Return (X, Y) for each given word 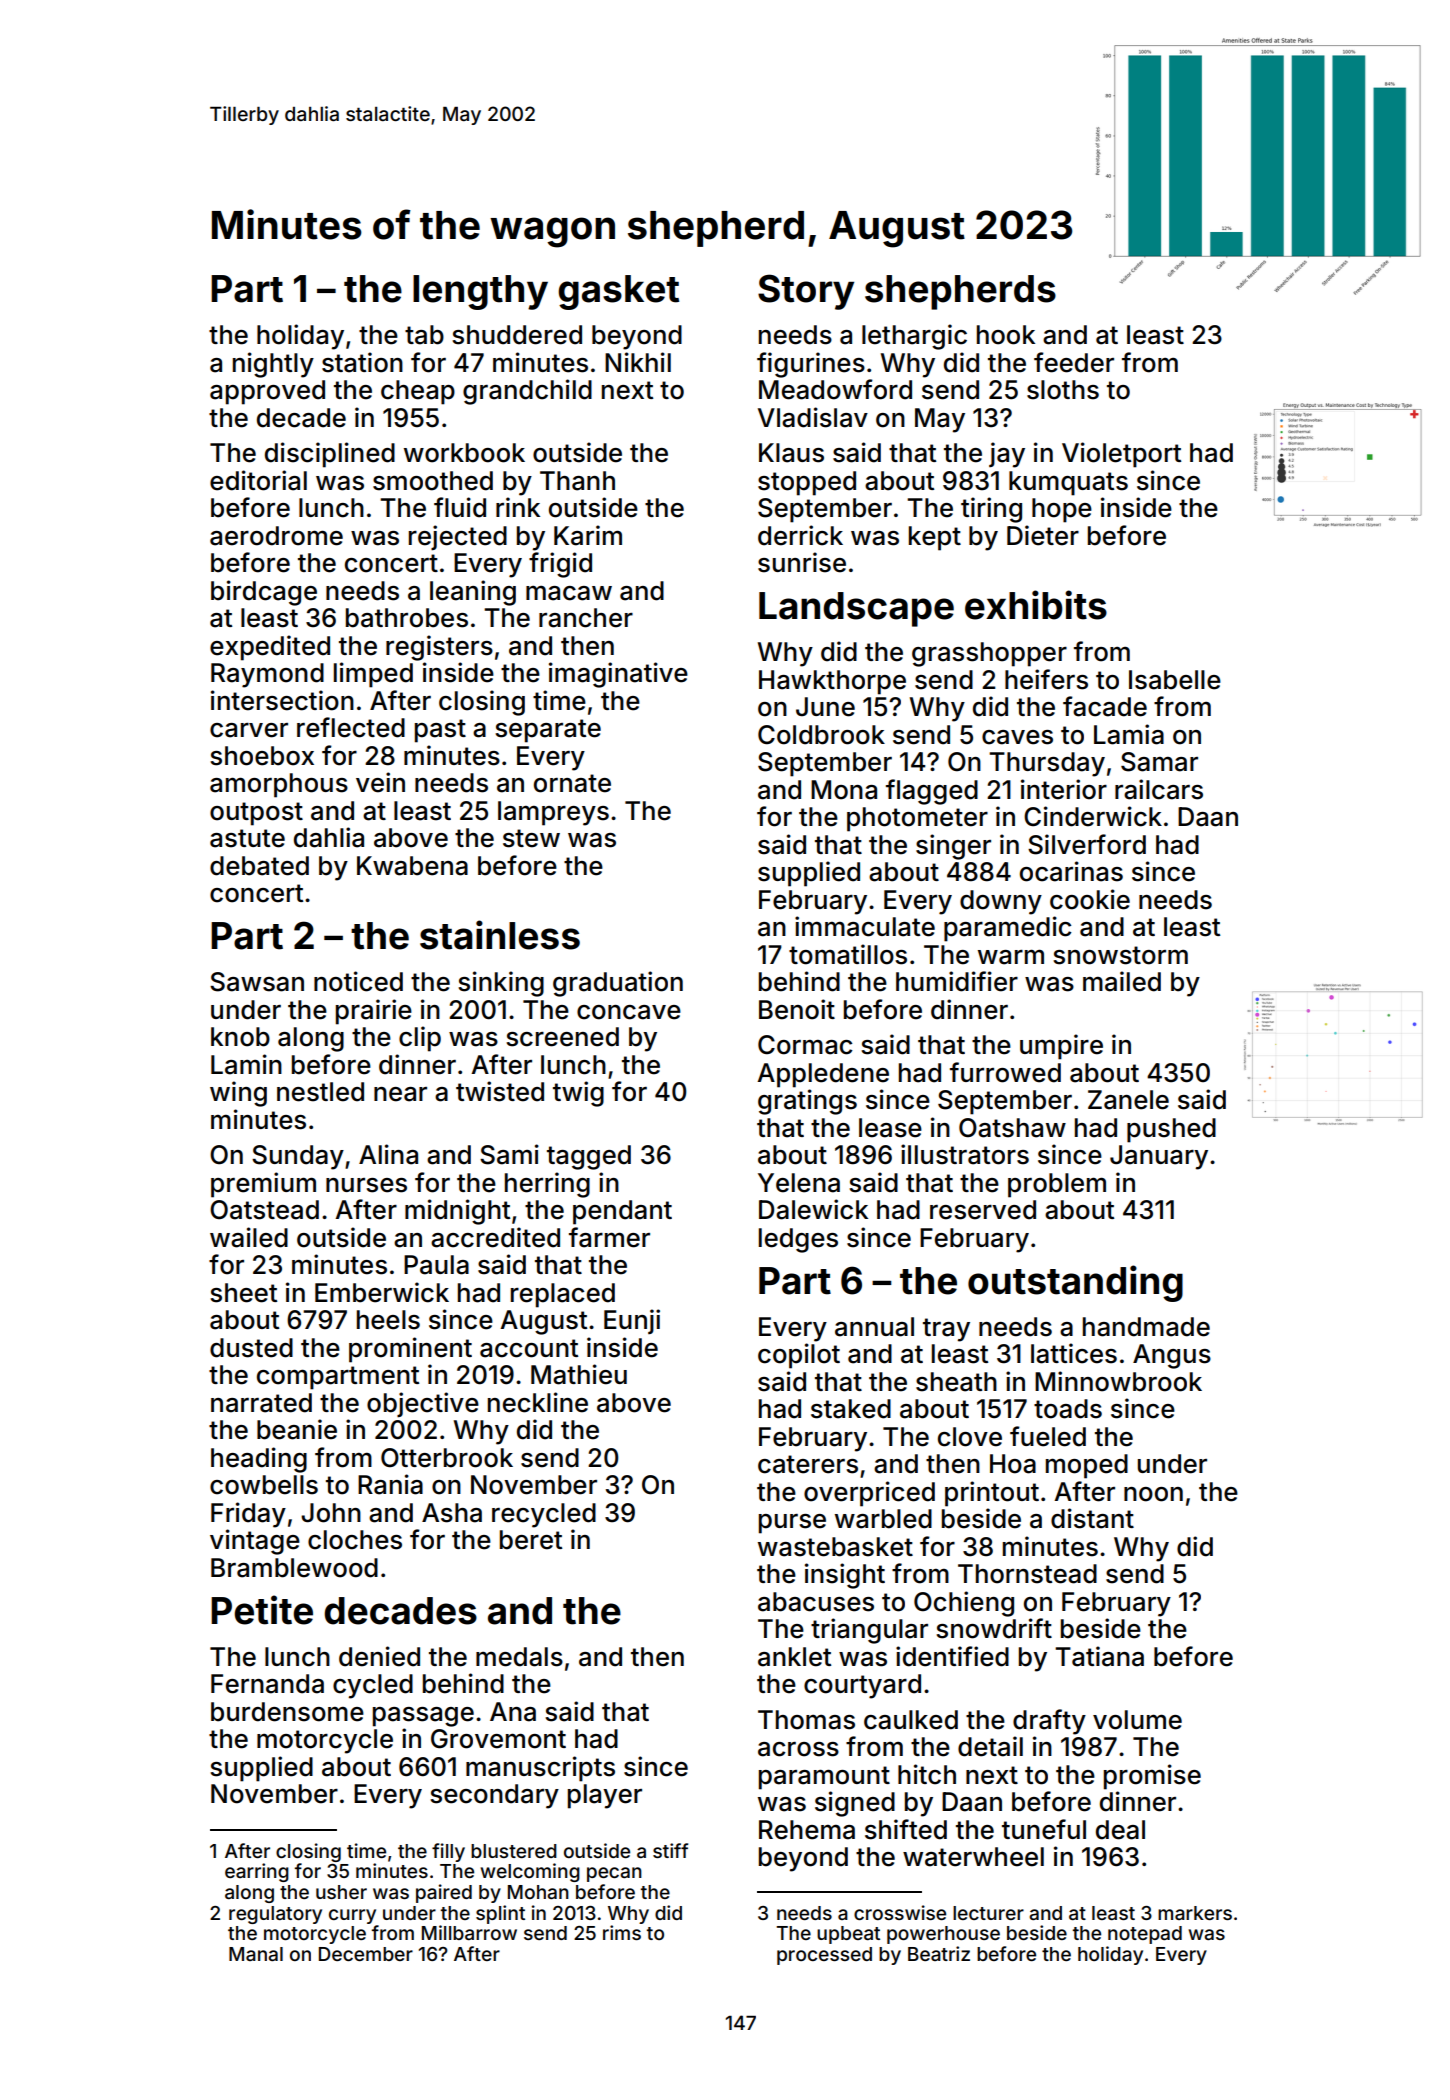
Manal (256, 1954)
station (362, 362)
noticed (358, 981)
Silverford (1087, 844)
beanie (297, 1429)
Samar (1159, 762)
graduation (618, 984)
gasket (618, 292)
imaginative (618, 675)
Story (806, 292)
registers (439, 648)
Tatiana (1099, 1656)
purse (792, 1524)
